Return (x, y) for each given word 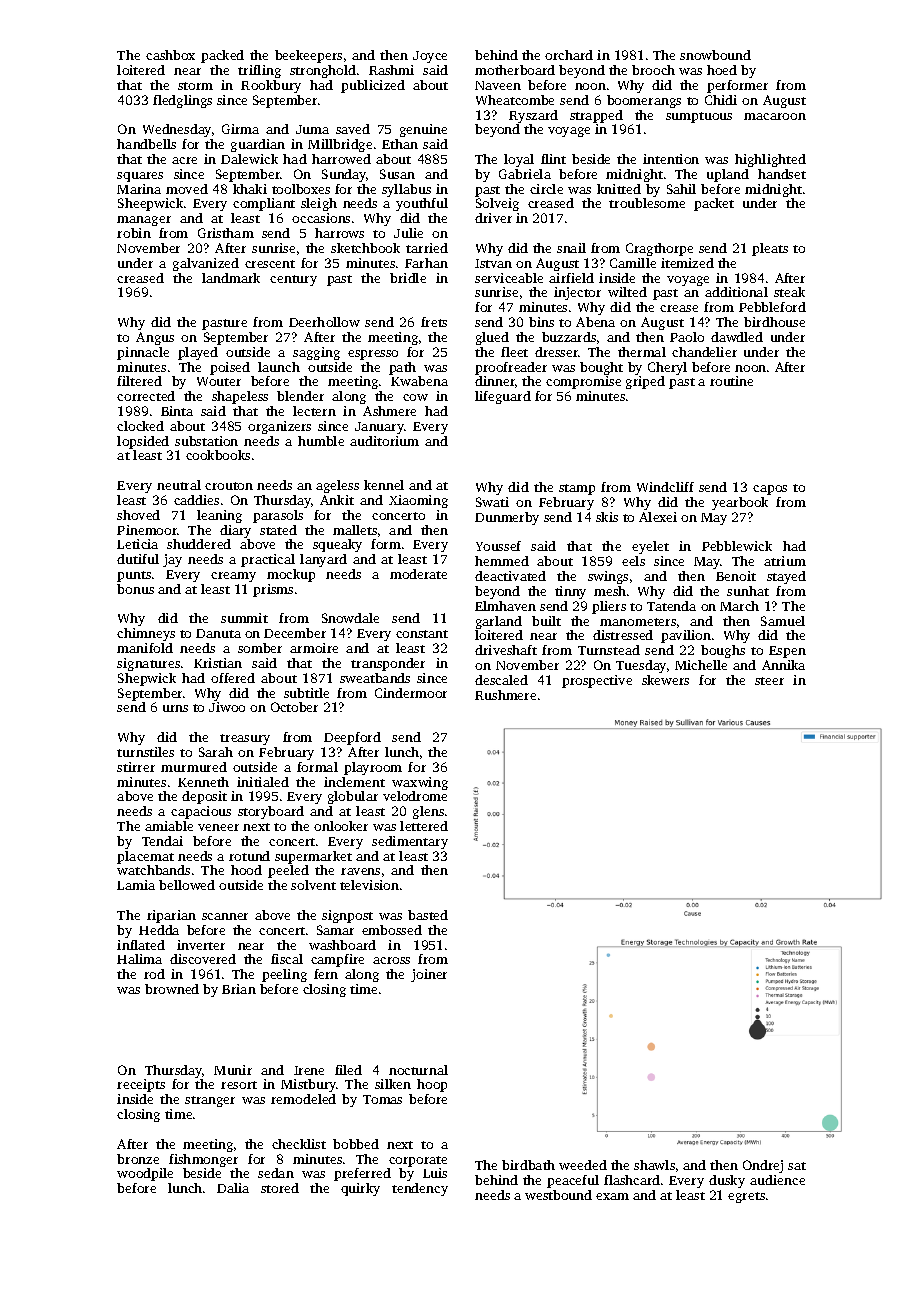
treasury (245, 739)
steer (769, 681)
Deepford (352, 738)
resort (239, 1085)
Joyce (430, 57)
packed (222, 56)
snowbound (715, 55)
